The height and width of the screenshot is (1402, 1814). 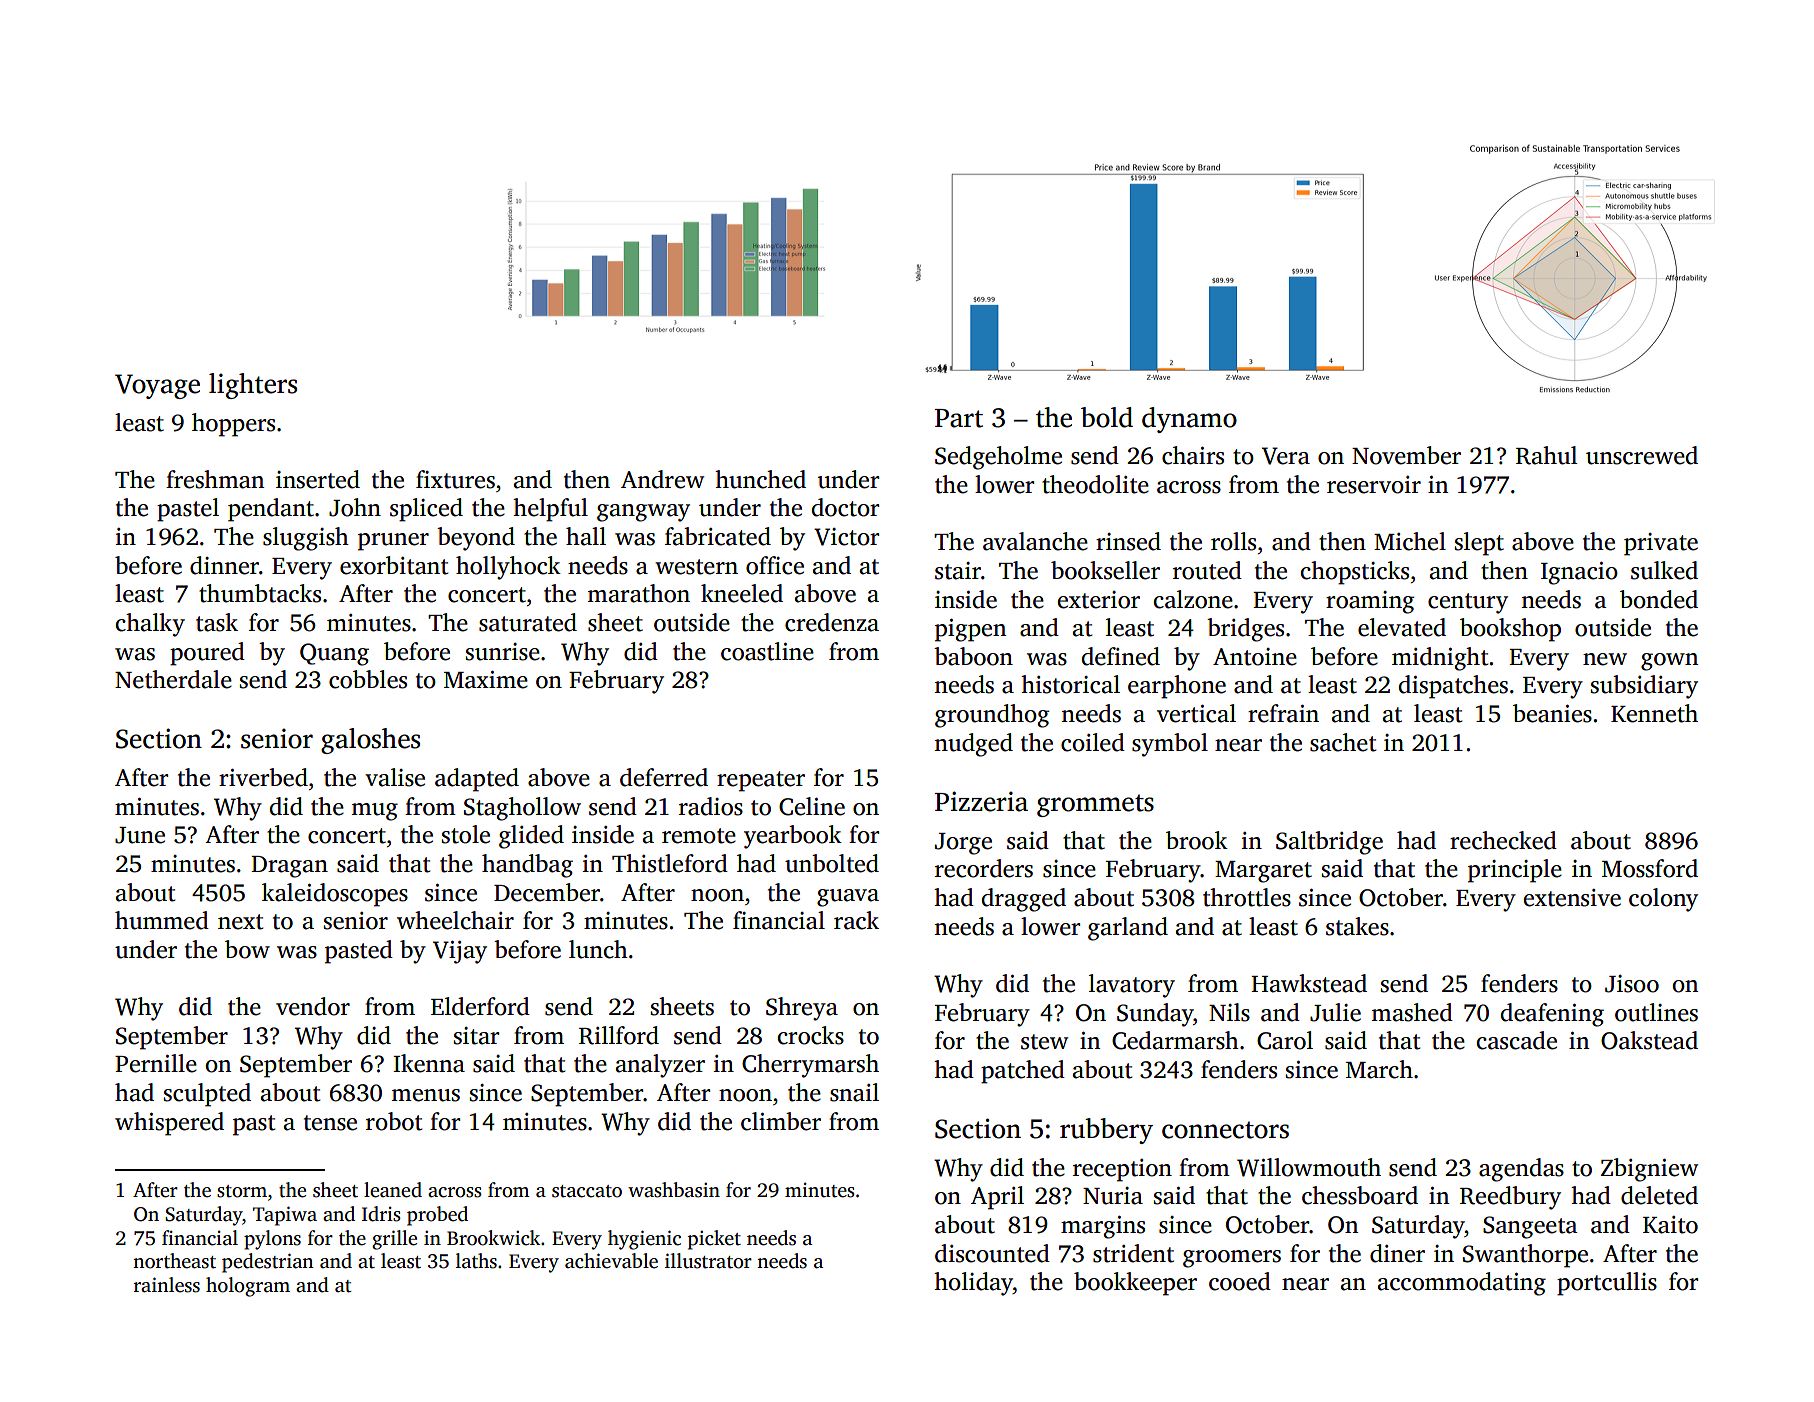 I want to click on portcullis, so click(x=1607, y=1284).
